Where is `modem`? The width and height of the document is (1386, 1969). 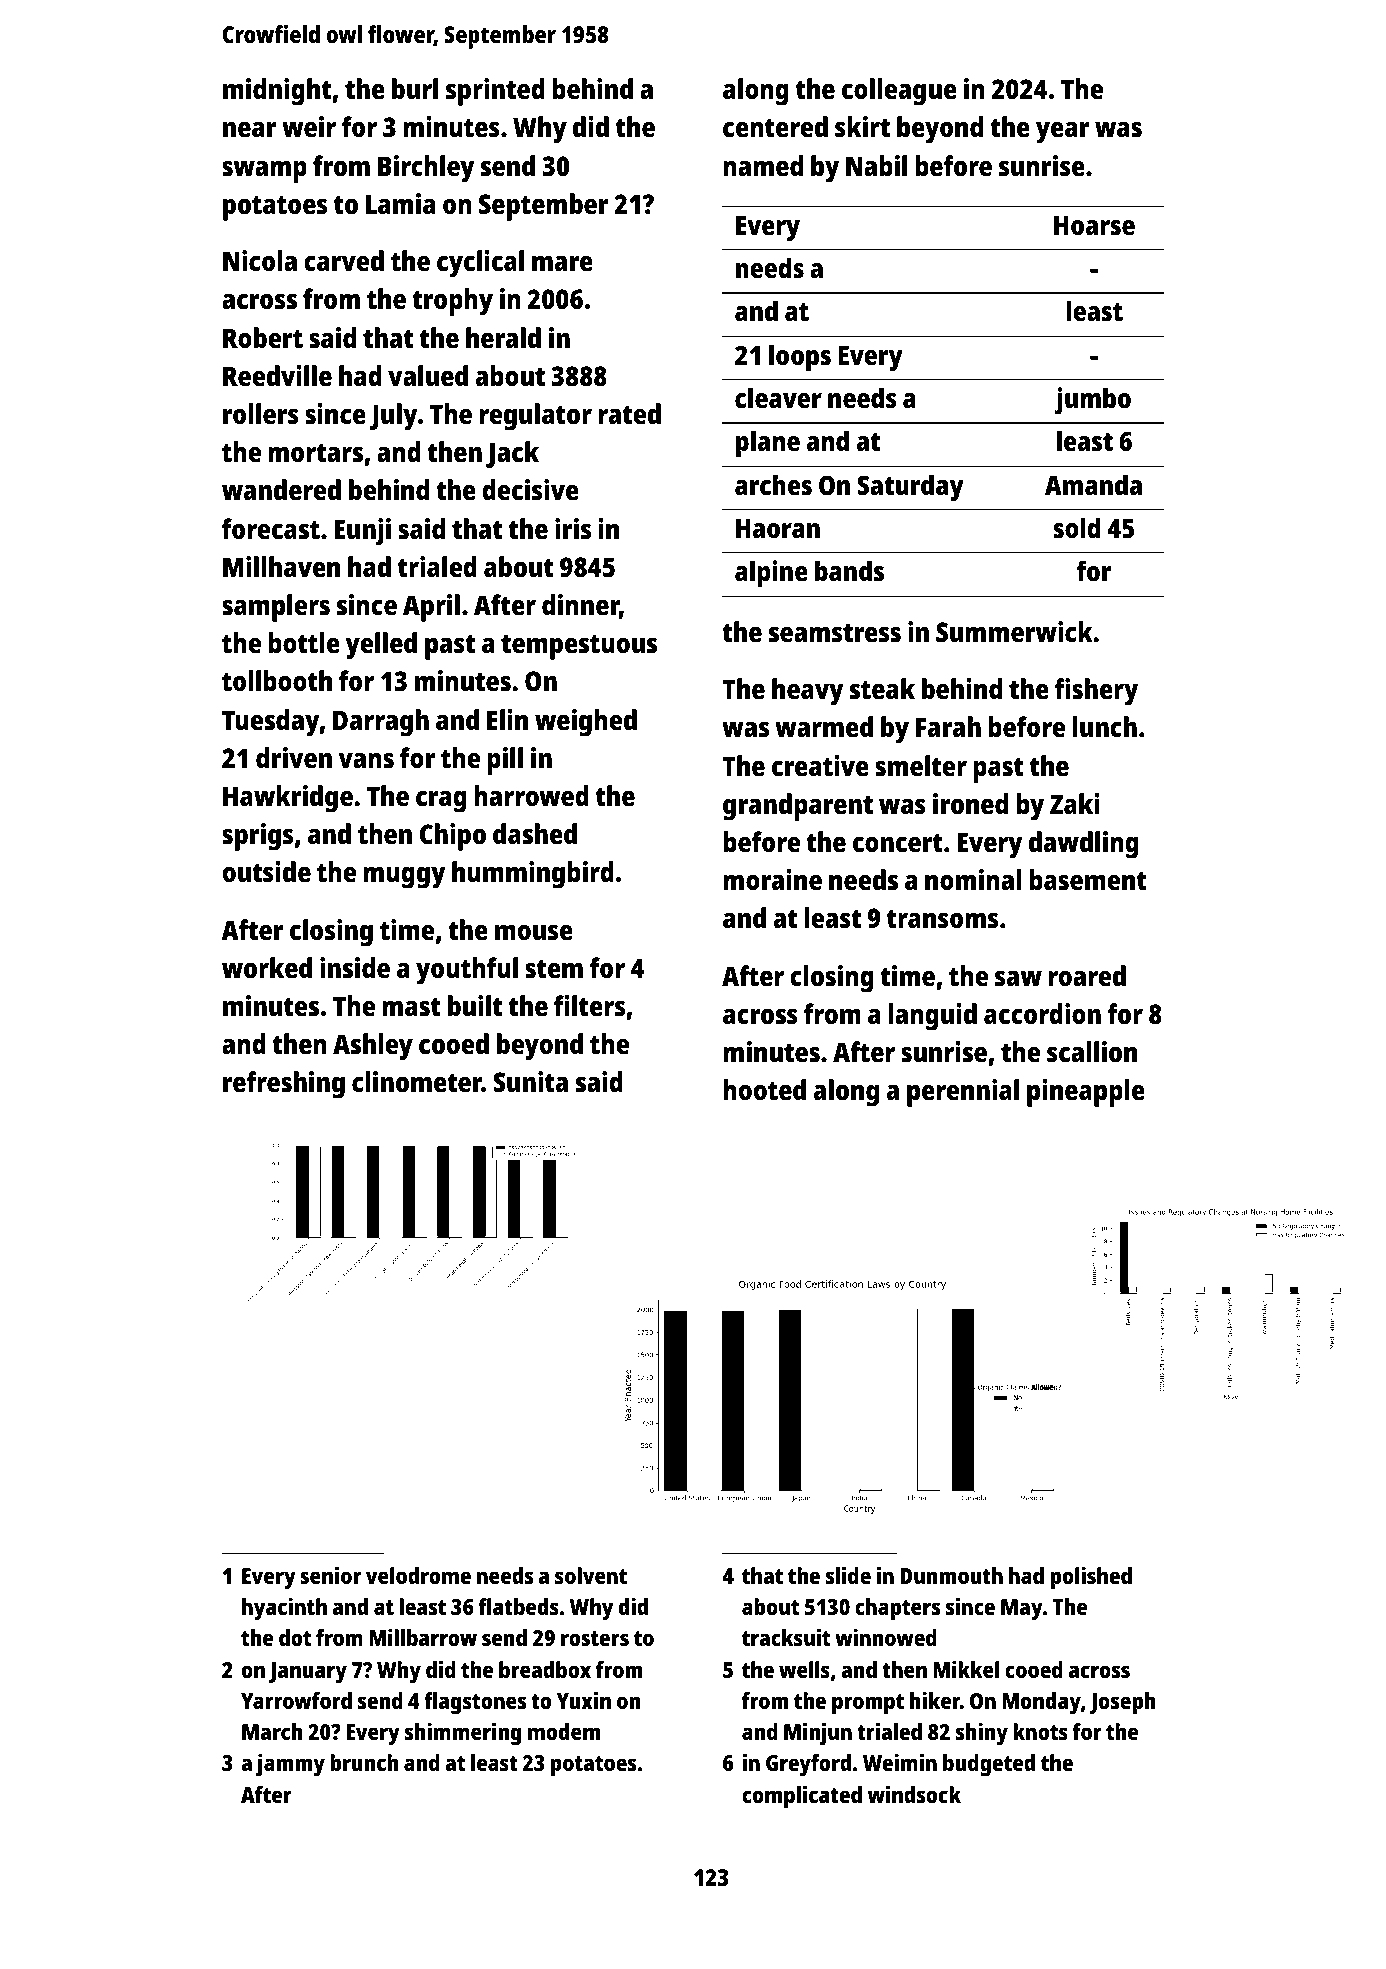
modem is located at coordinates (564, 1731).
